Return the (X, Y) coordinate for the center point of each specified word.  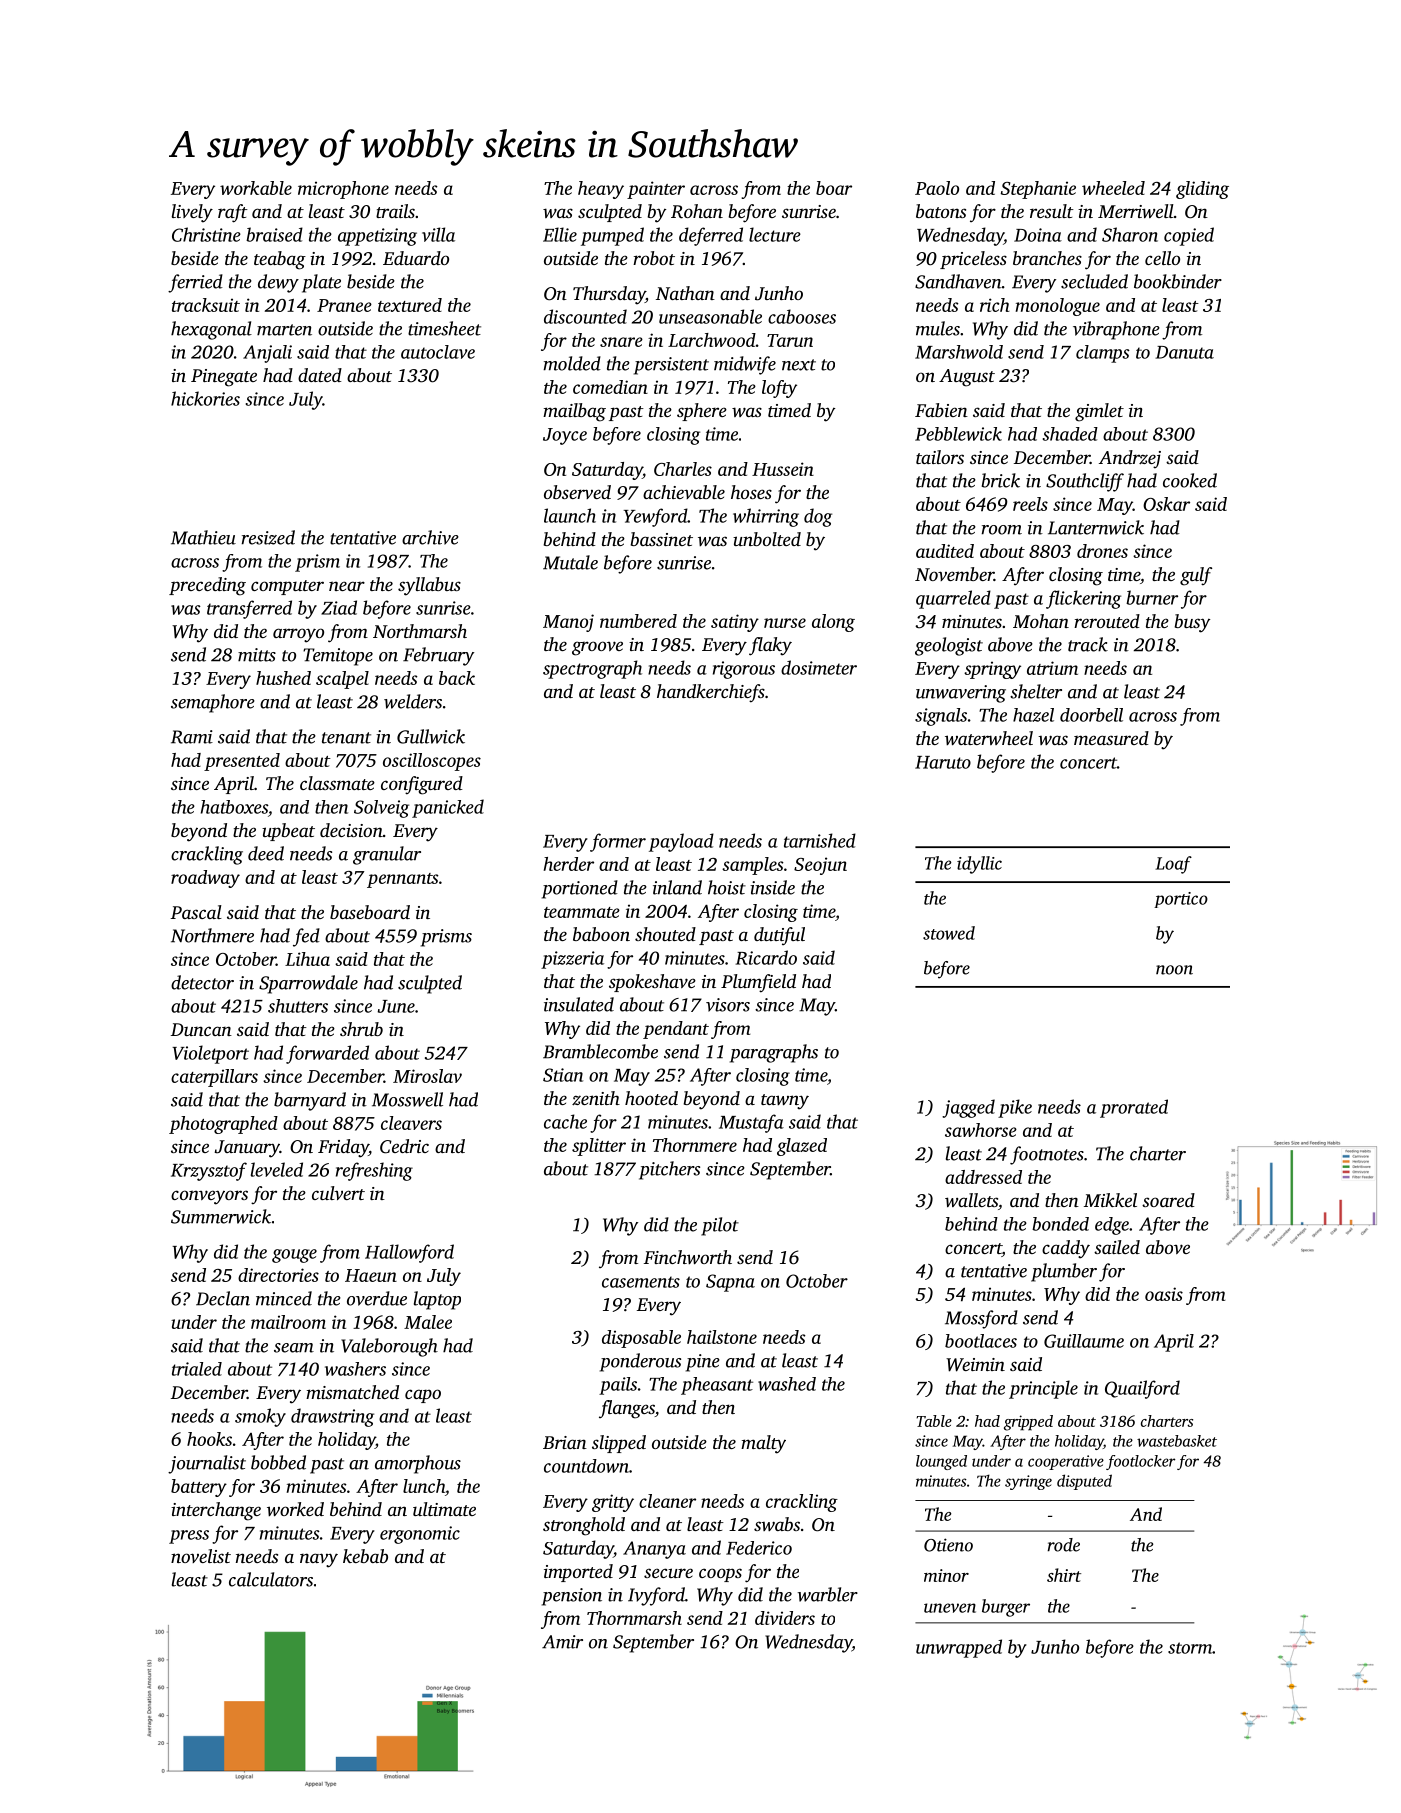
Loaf (1173, 865)
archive (430, 537)
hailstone (722, 1337)
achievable (684, 492)
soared (1168, 1200)
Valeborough (389, 1347)
